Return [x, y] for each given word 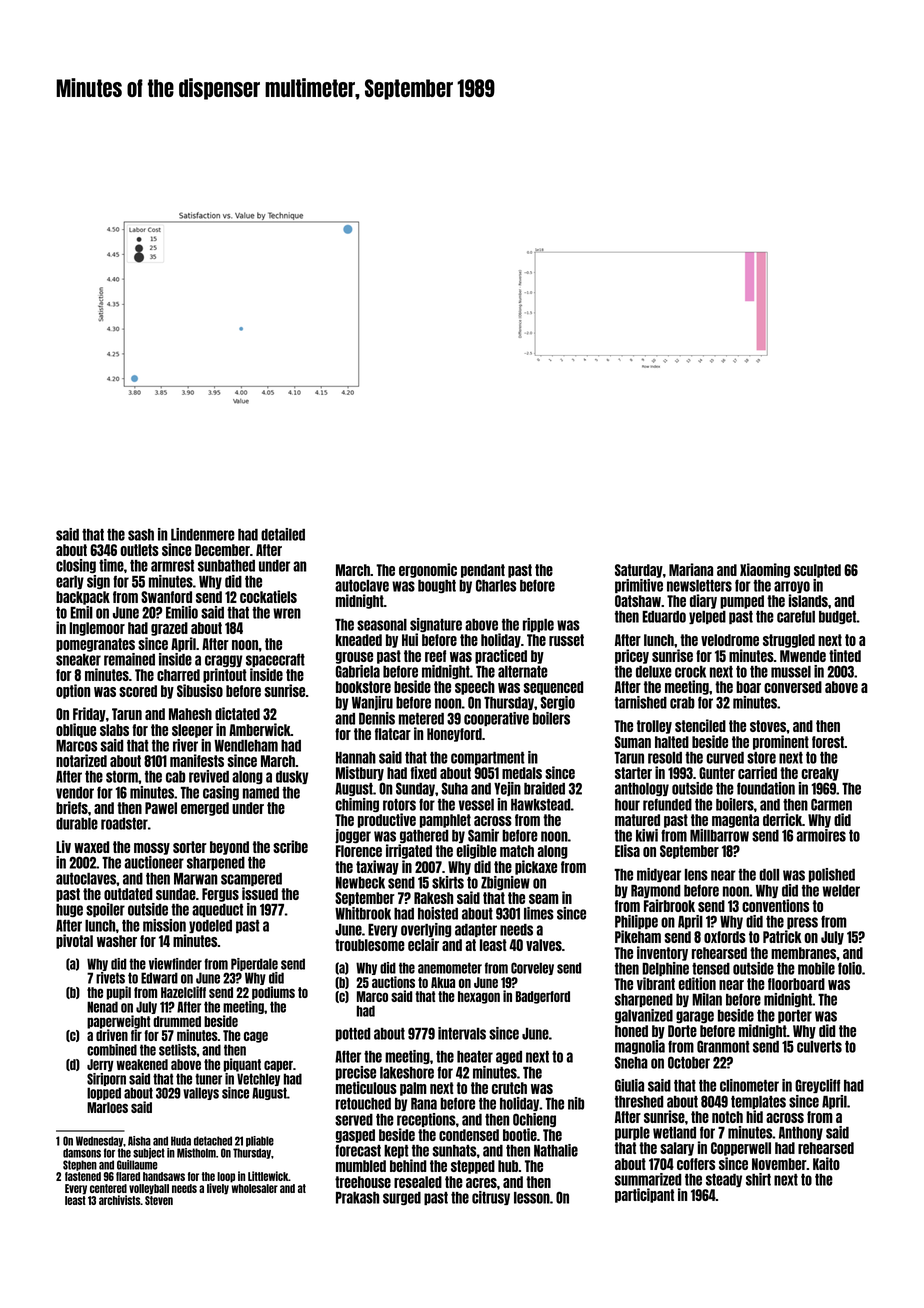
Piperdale [254, 964]
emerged [205, 809]
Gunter [717, 773]
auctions [393, 982]
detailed [283, 534]
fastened [83, 1176]
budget [838, 617]
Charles [496, 585]
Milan [707, 999]
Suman [633, 742]
